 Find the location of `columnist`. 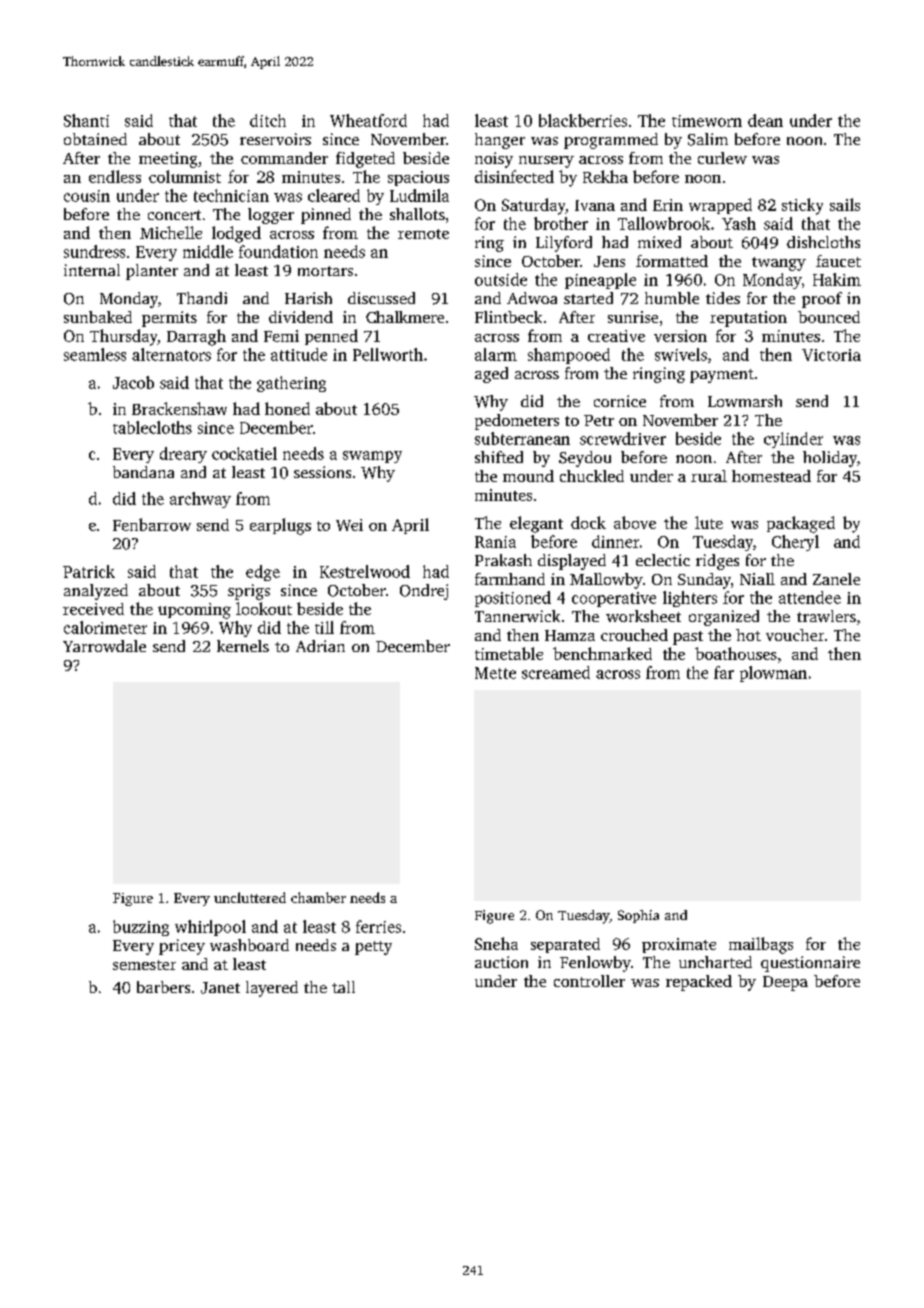

columnist is located at coordinates (185, 176).
